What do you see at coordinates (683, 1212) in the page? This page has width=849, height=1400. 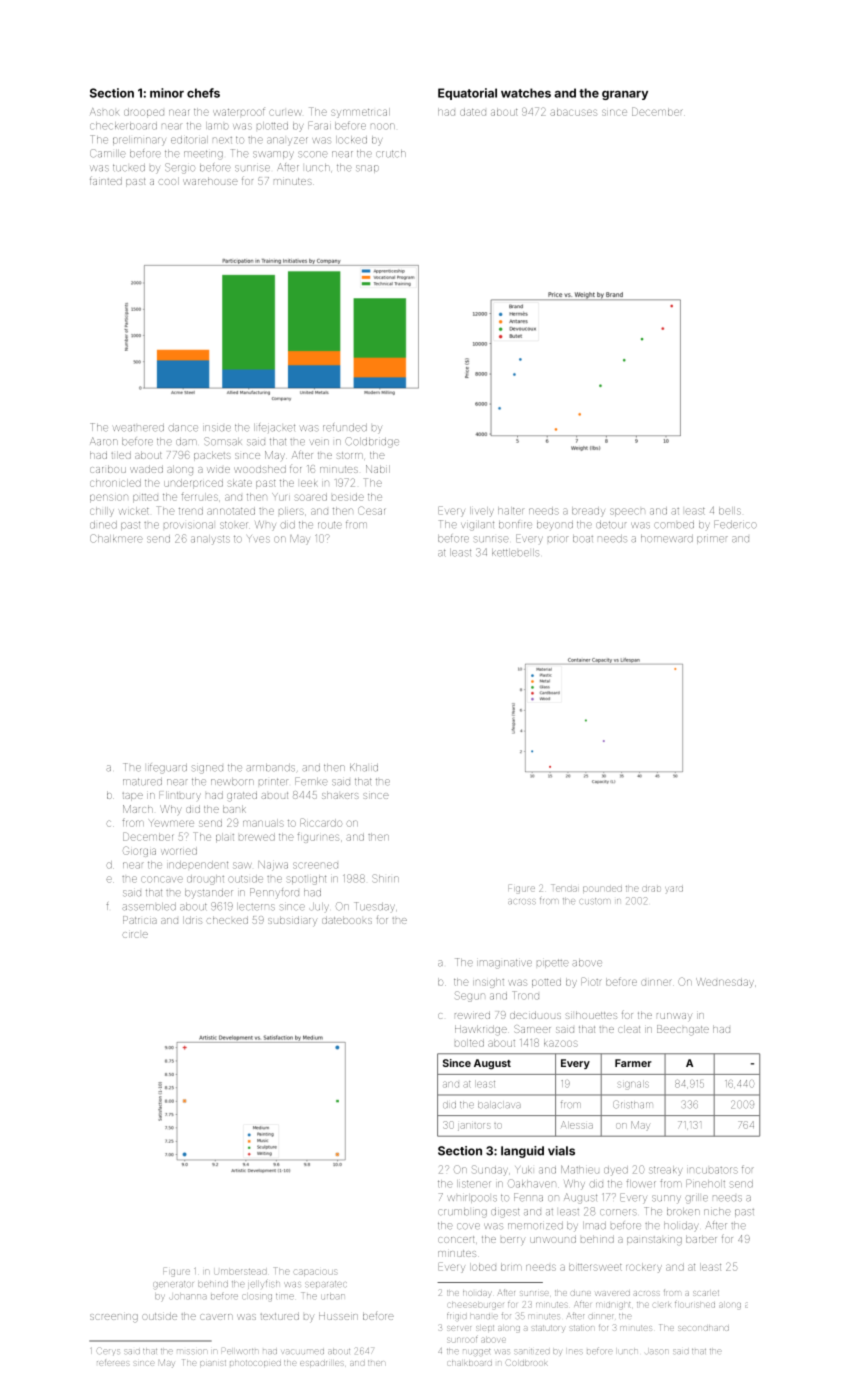 I see `broken` at bounding box center [683, 1212].
